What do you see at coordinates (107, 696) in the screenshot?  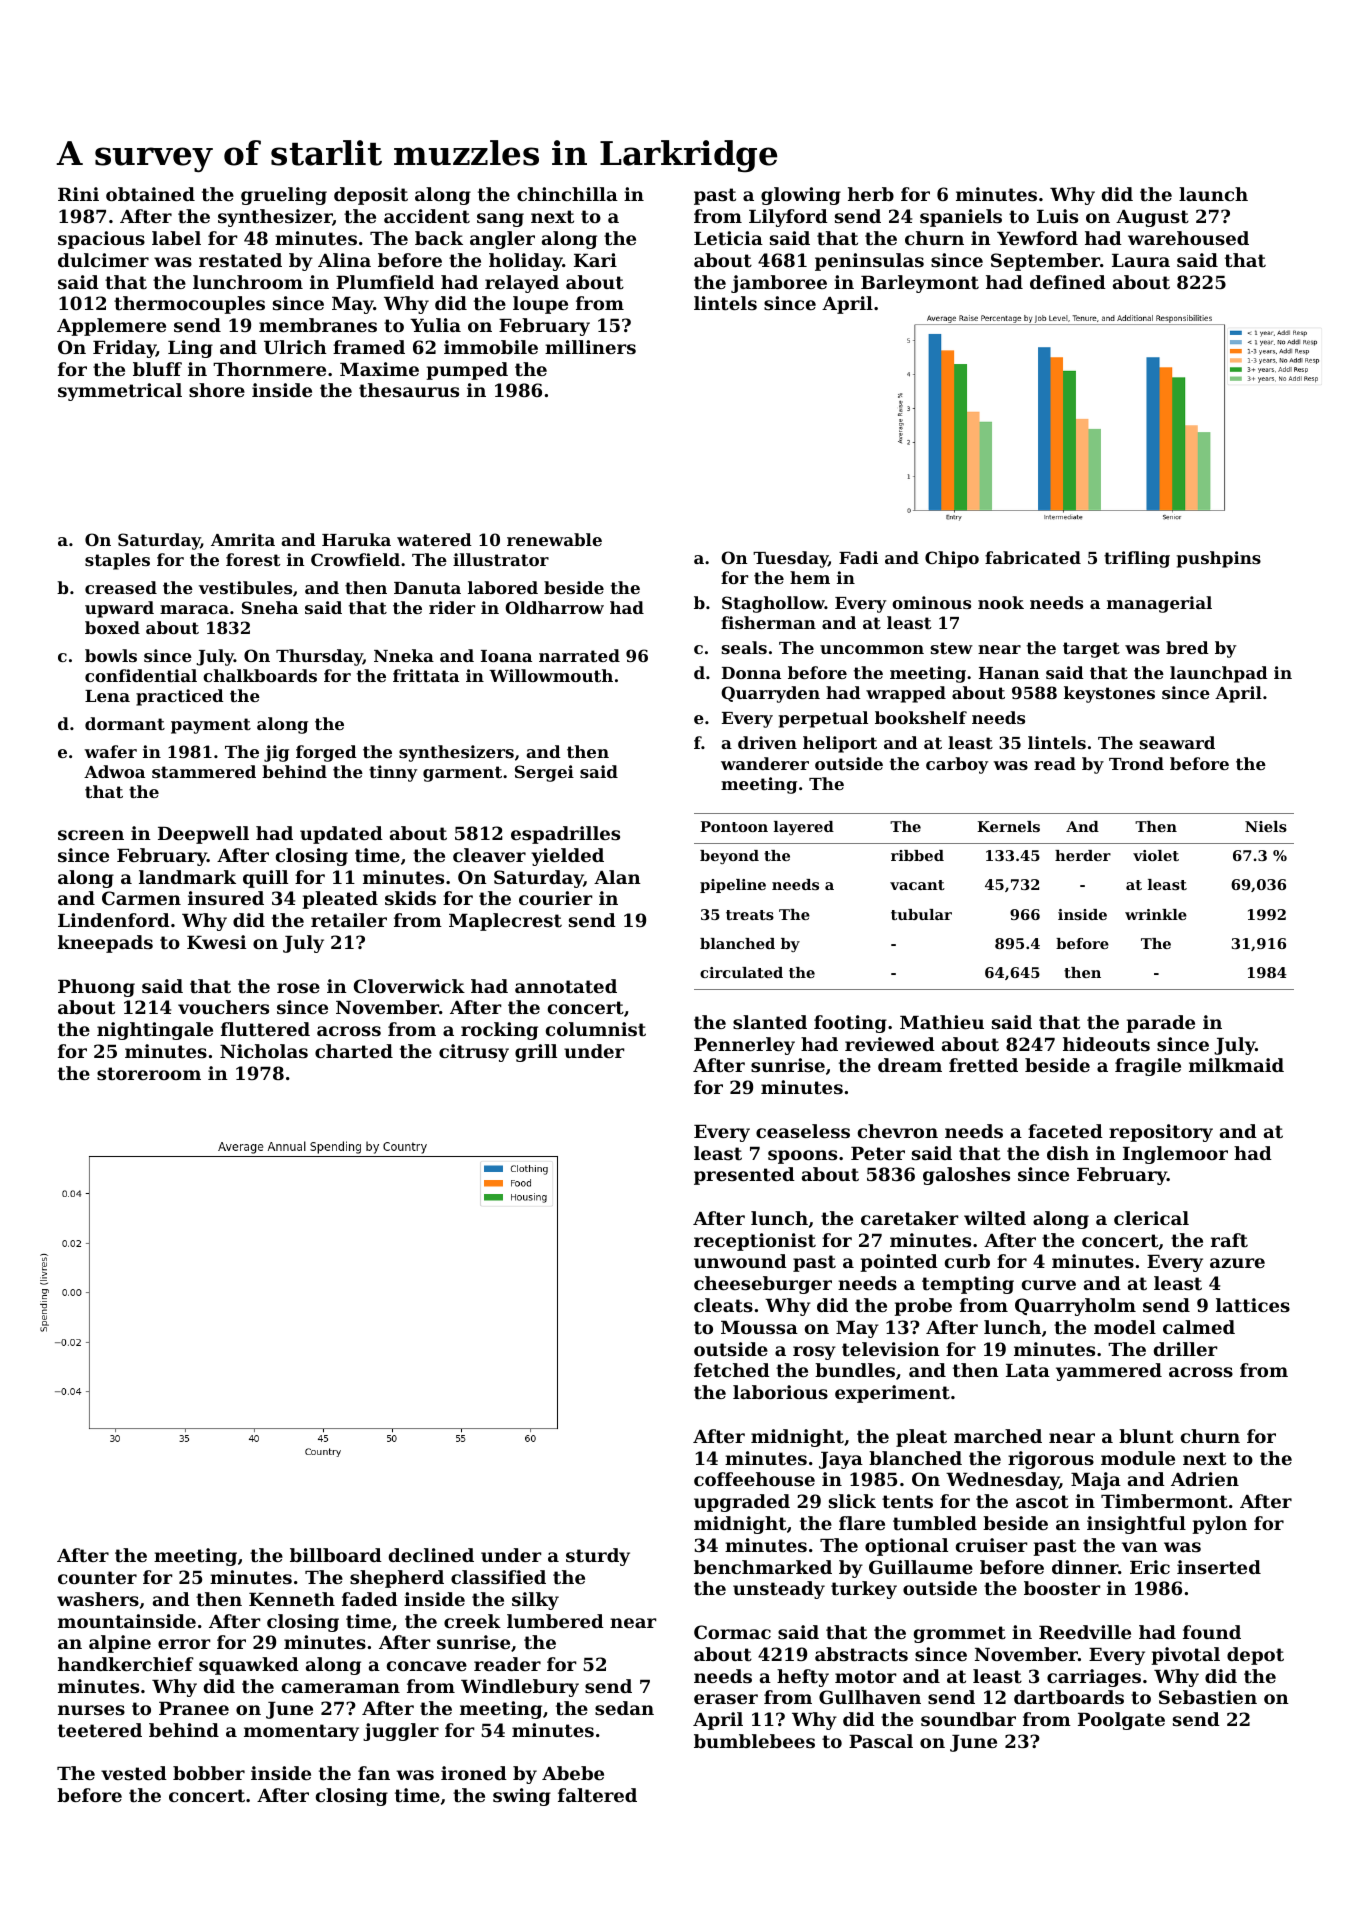 I see `Lena` at bounding box center [107, 696].
